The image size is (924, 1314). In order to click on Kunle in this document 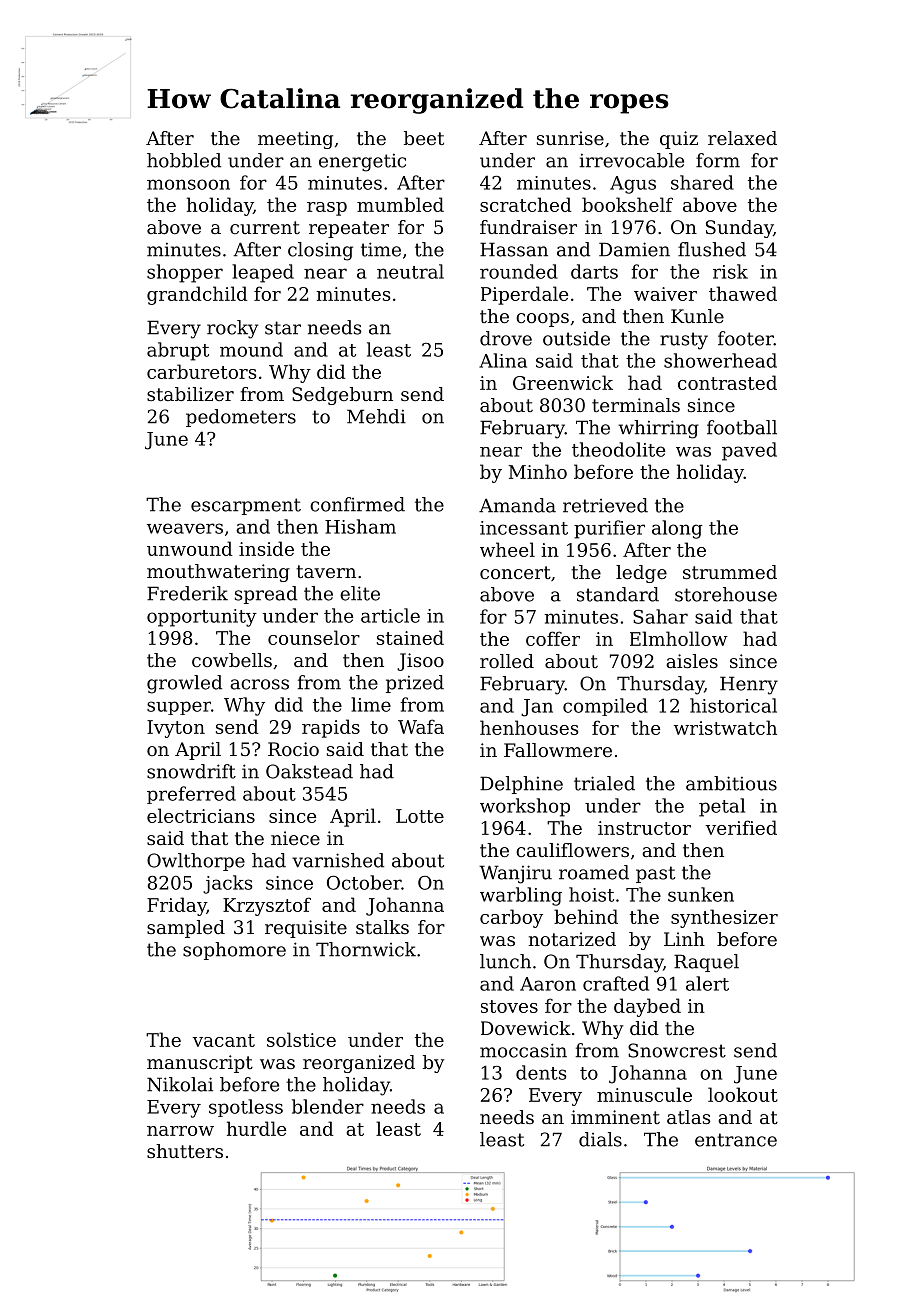, I will do `click(697, 316)`.
